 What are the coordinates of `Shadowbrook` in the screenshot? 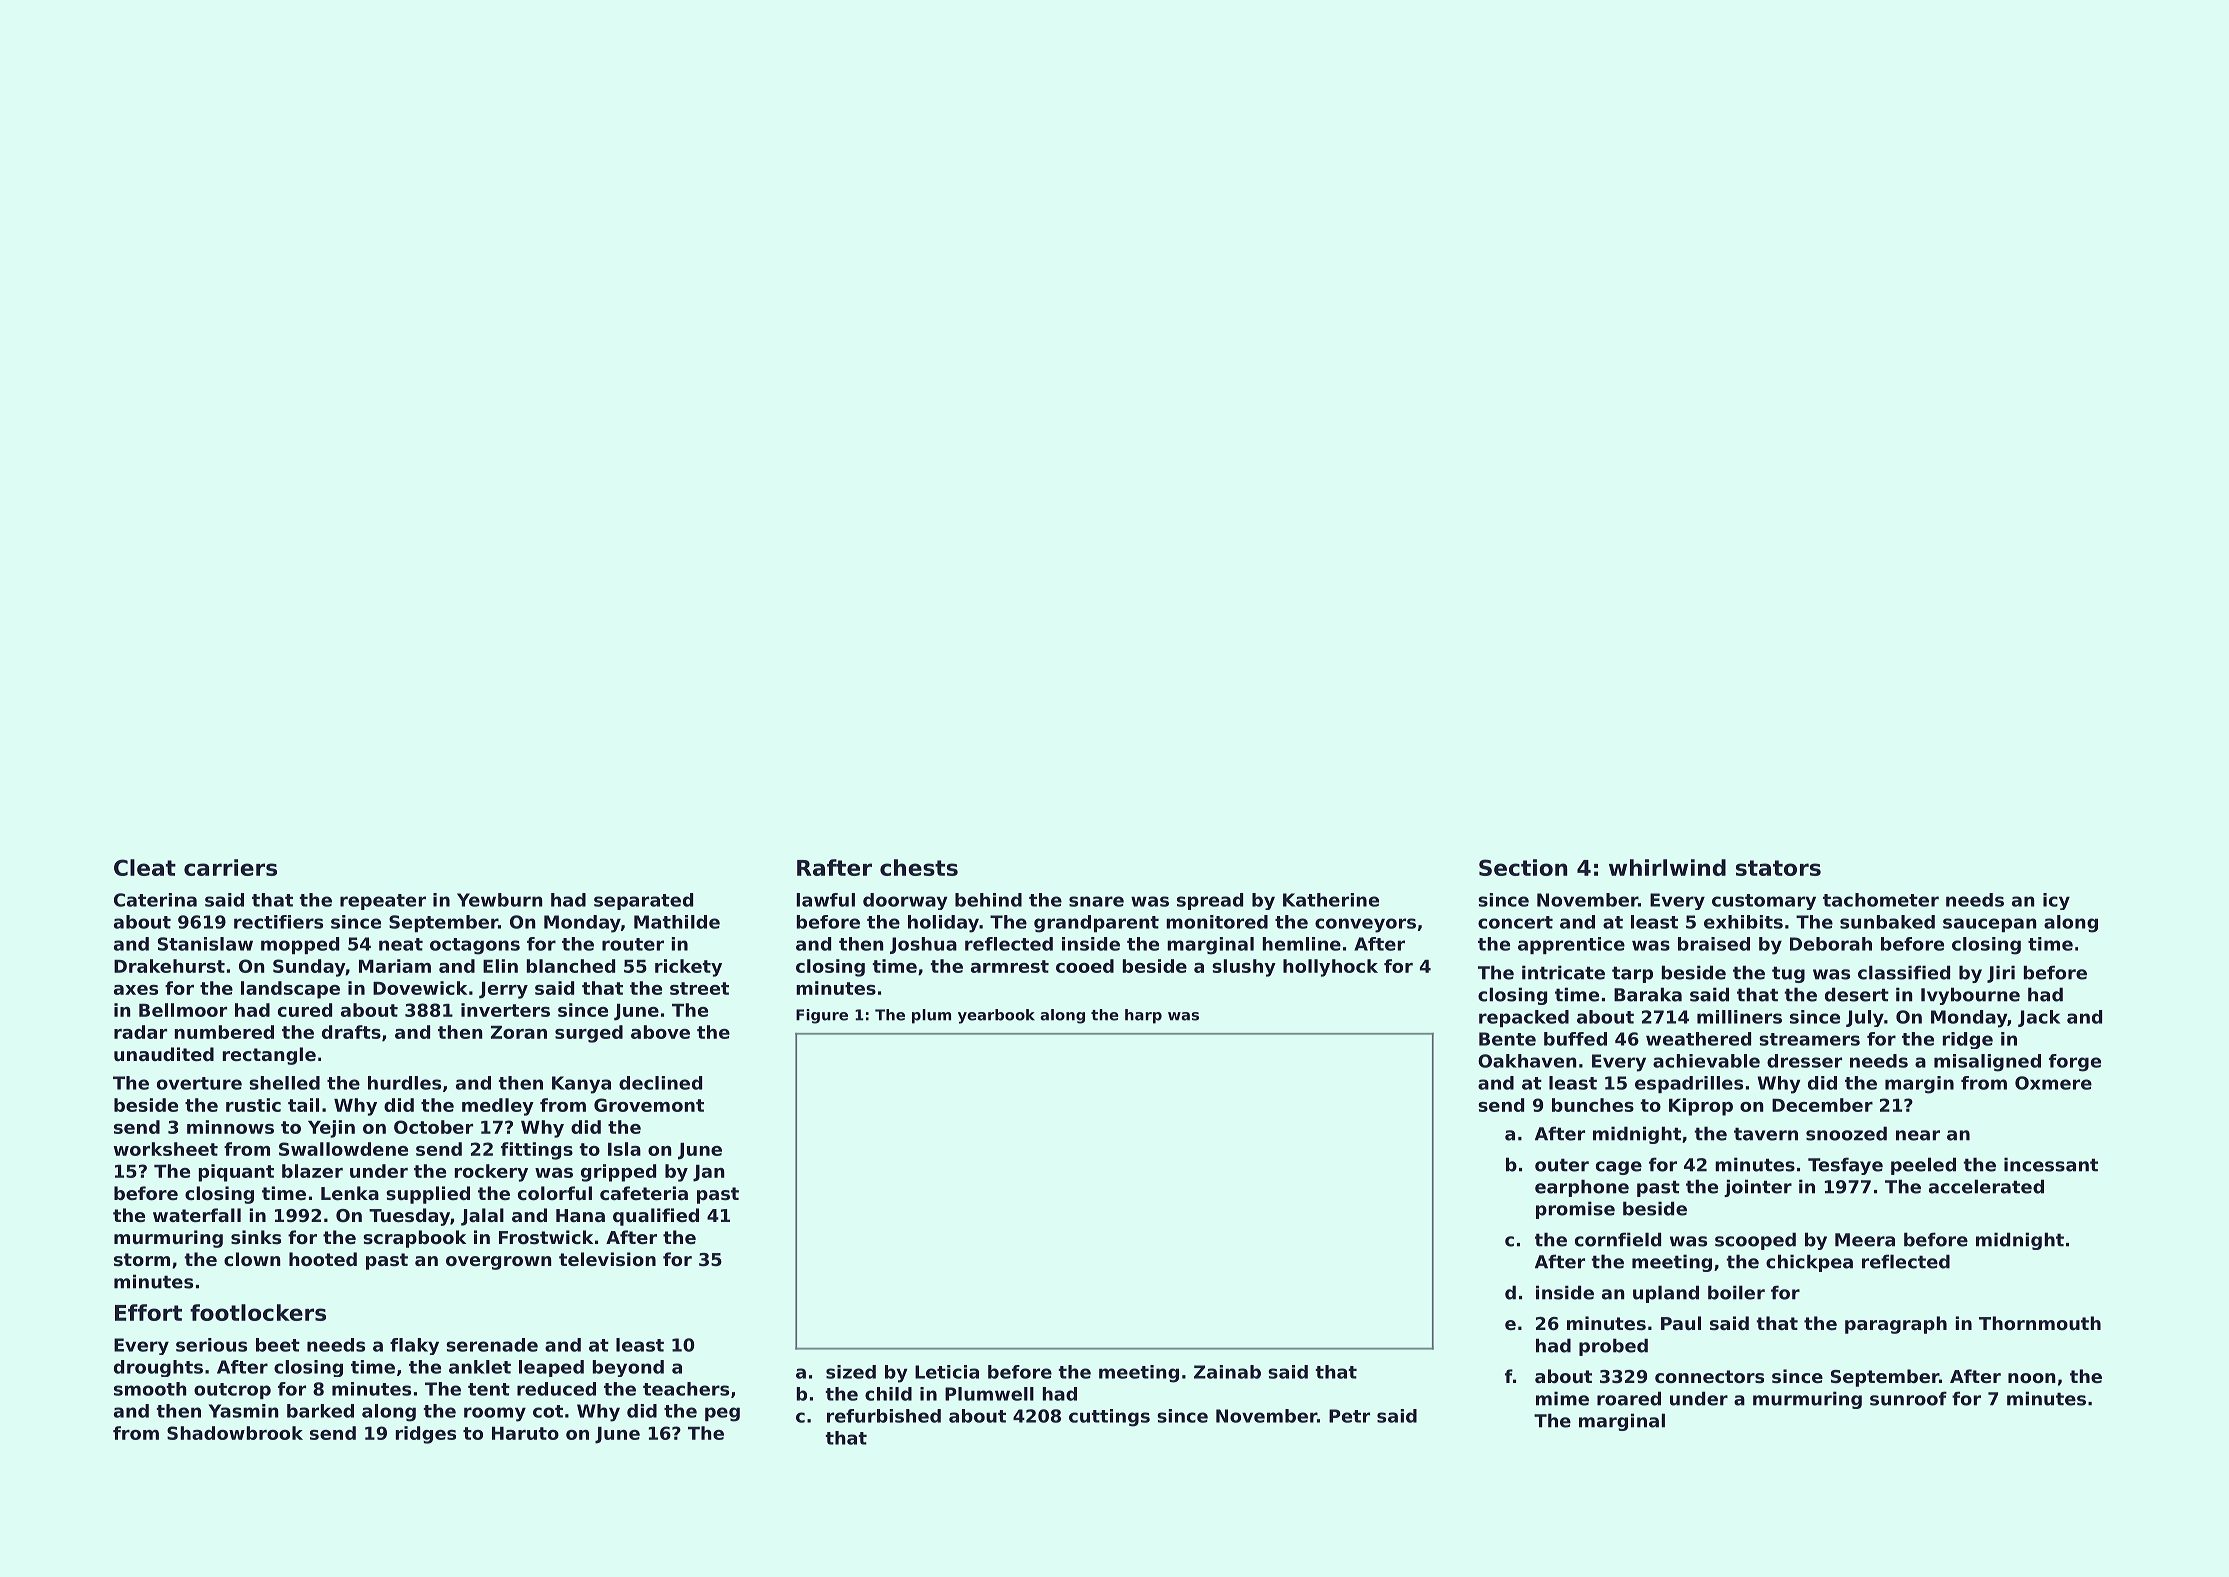 It's located at (235, 1433).
